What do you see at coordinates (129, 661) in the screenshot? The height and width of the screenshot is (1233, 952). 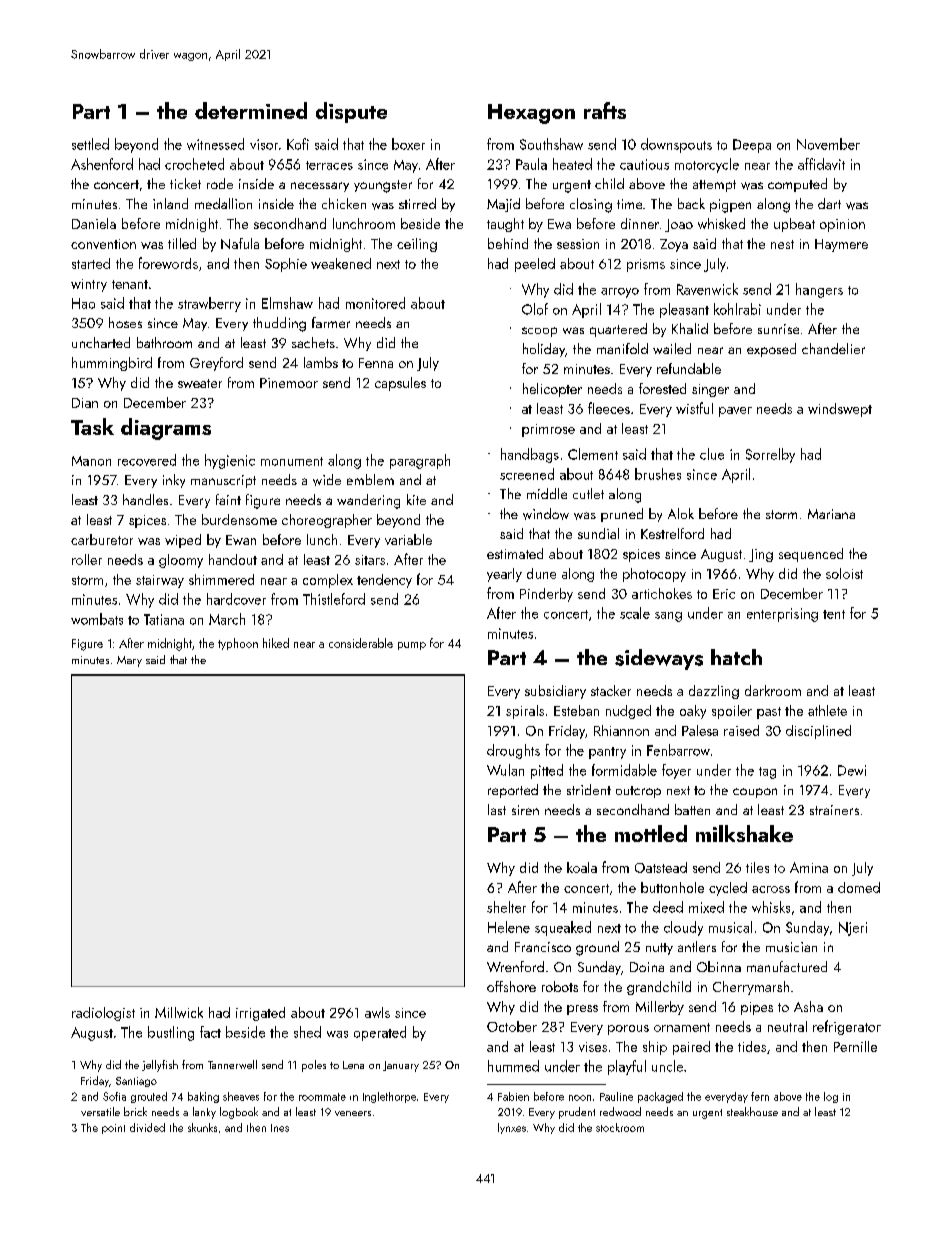 I see `Mary` at bounding box center [129, 661].
